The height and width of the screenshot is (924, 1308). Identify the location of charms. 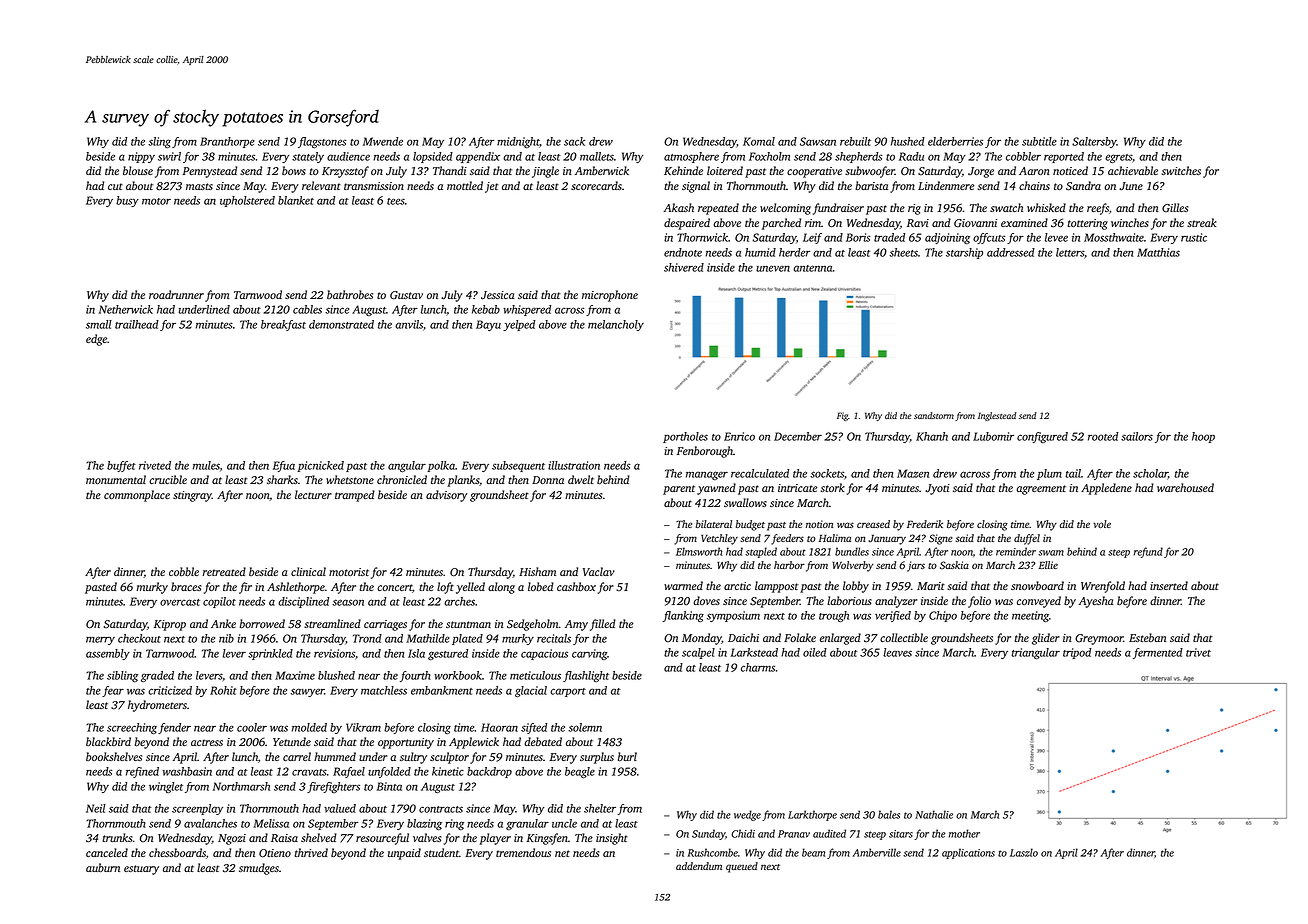
(758, 667).
